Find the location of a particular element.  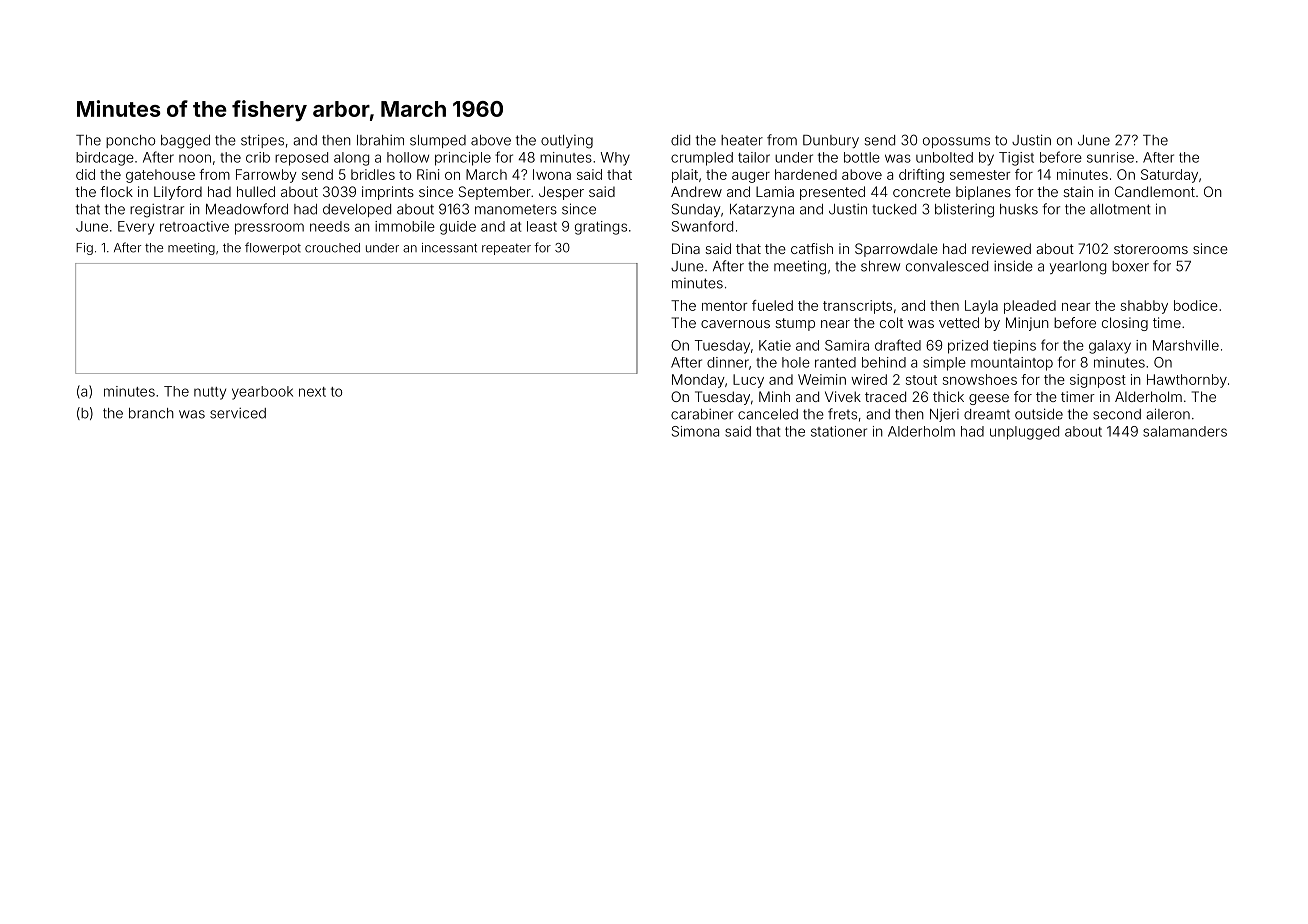

next is located at coordinates (312, 392).
